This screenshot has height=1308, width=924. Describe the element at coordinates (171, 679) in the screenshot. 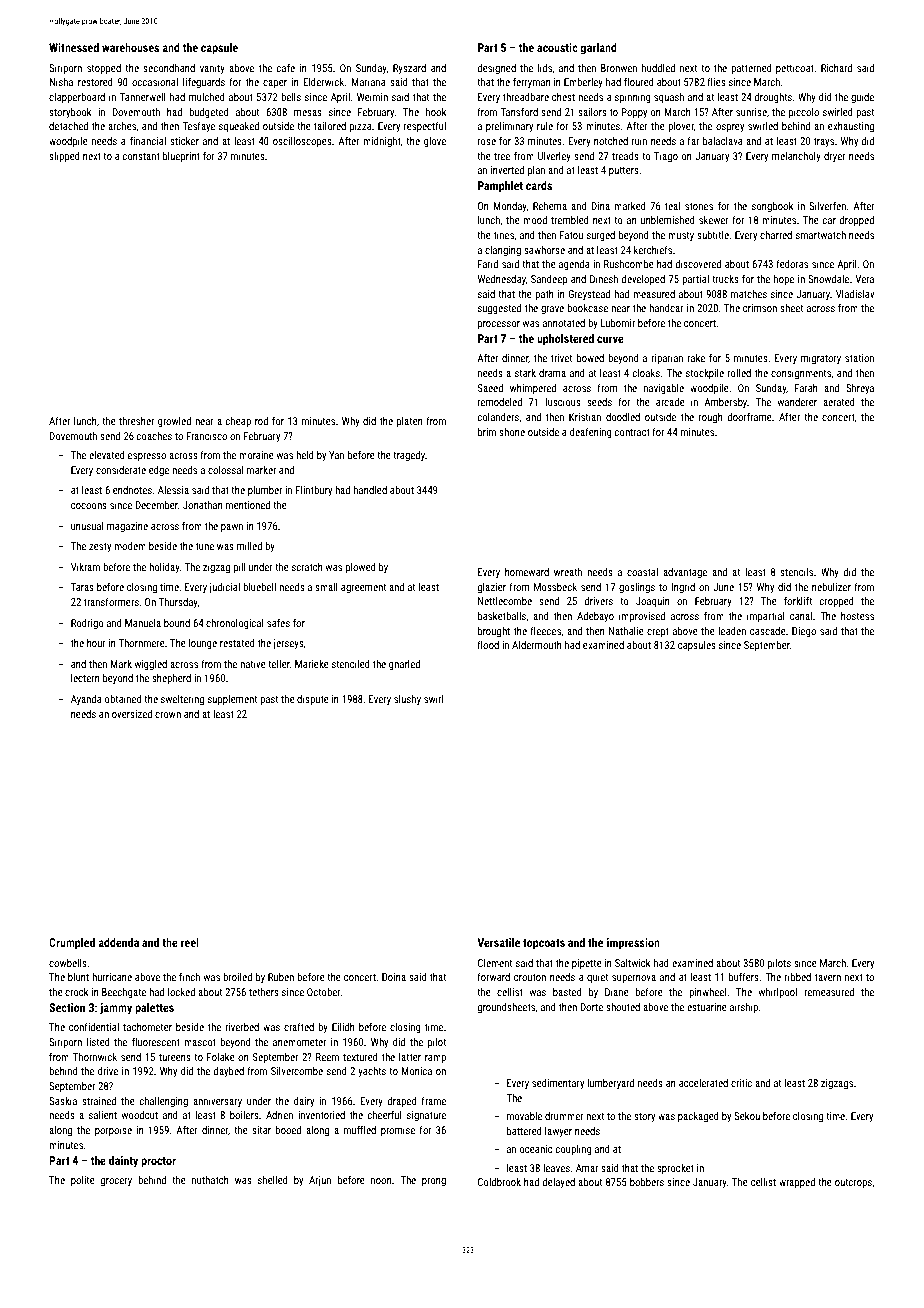

I see `shepherd` at that location.
